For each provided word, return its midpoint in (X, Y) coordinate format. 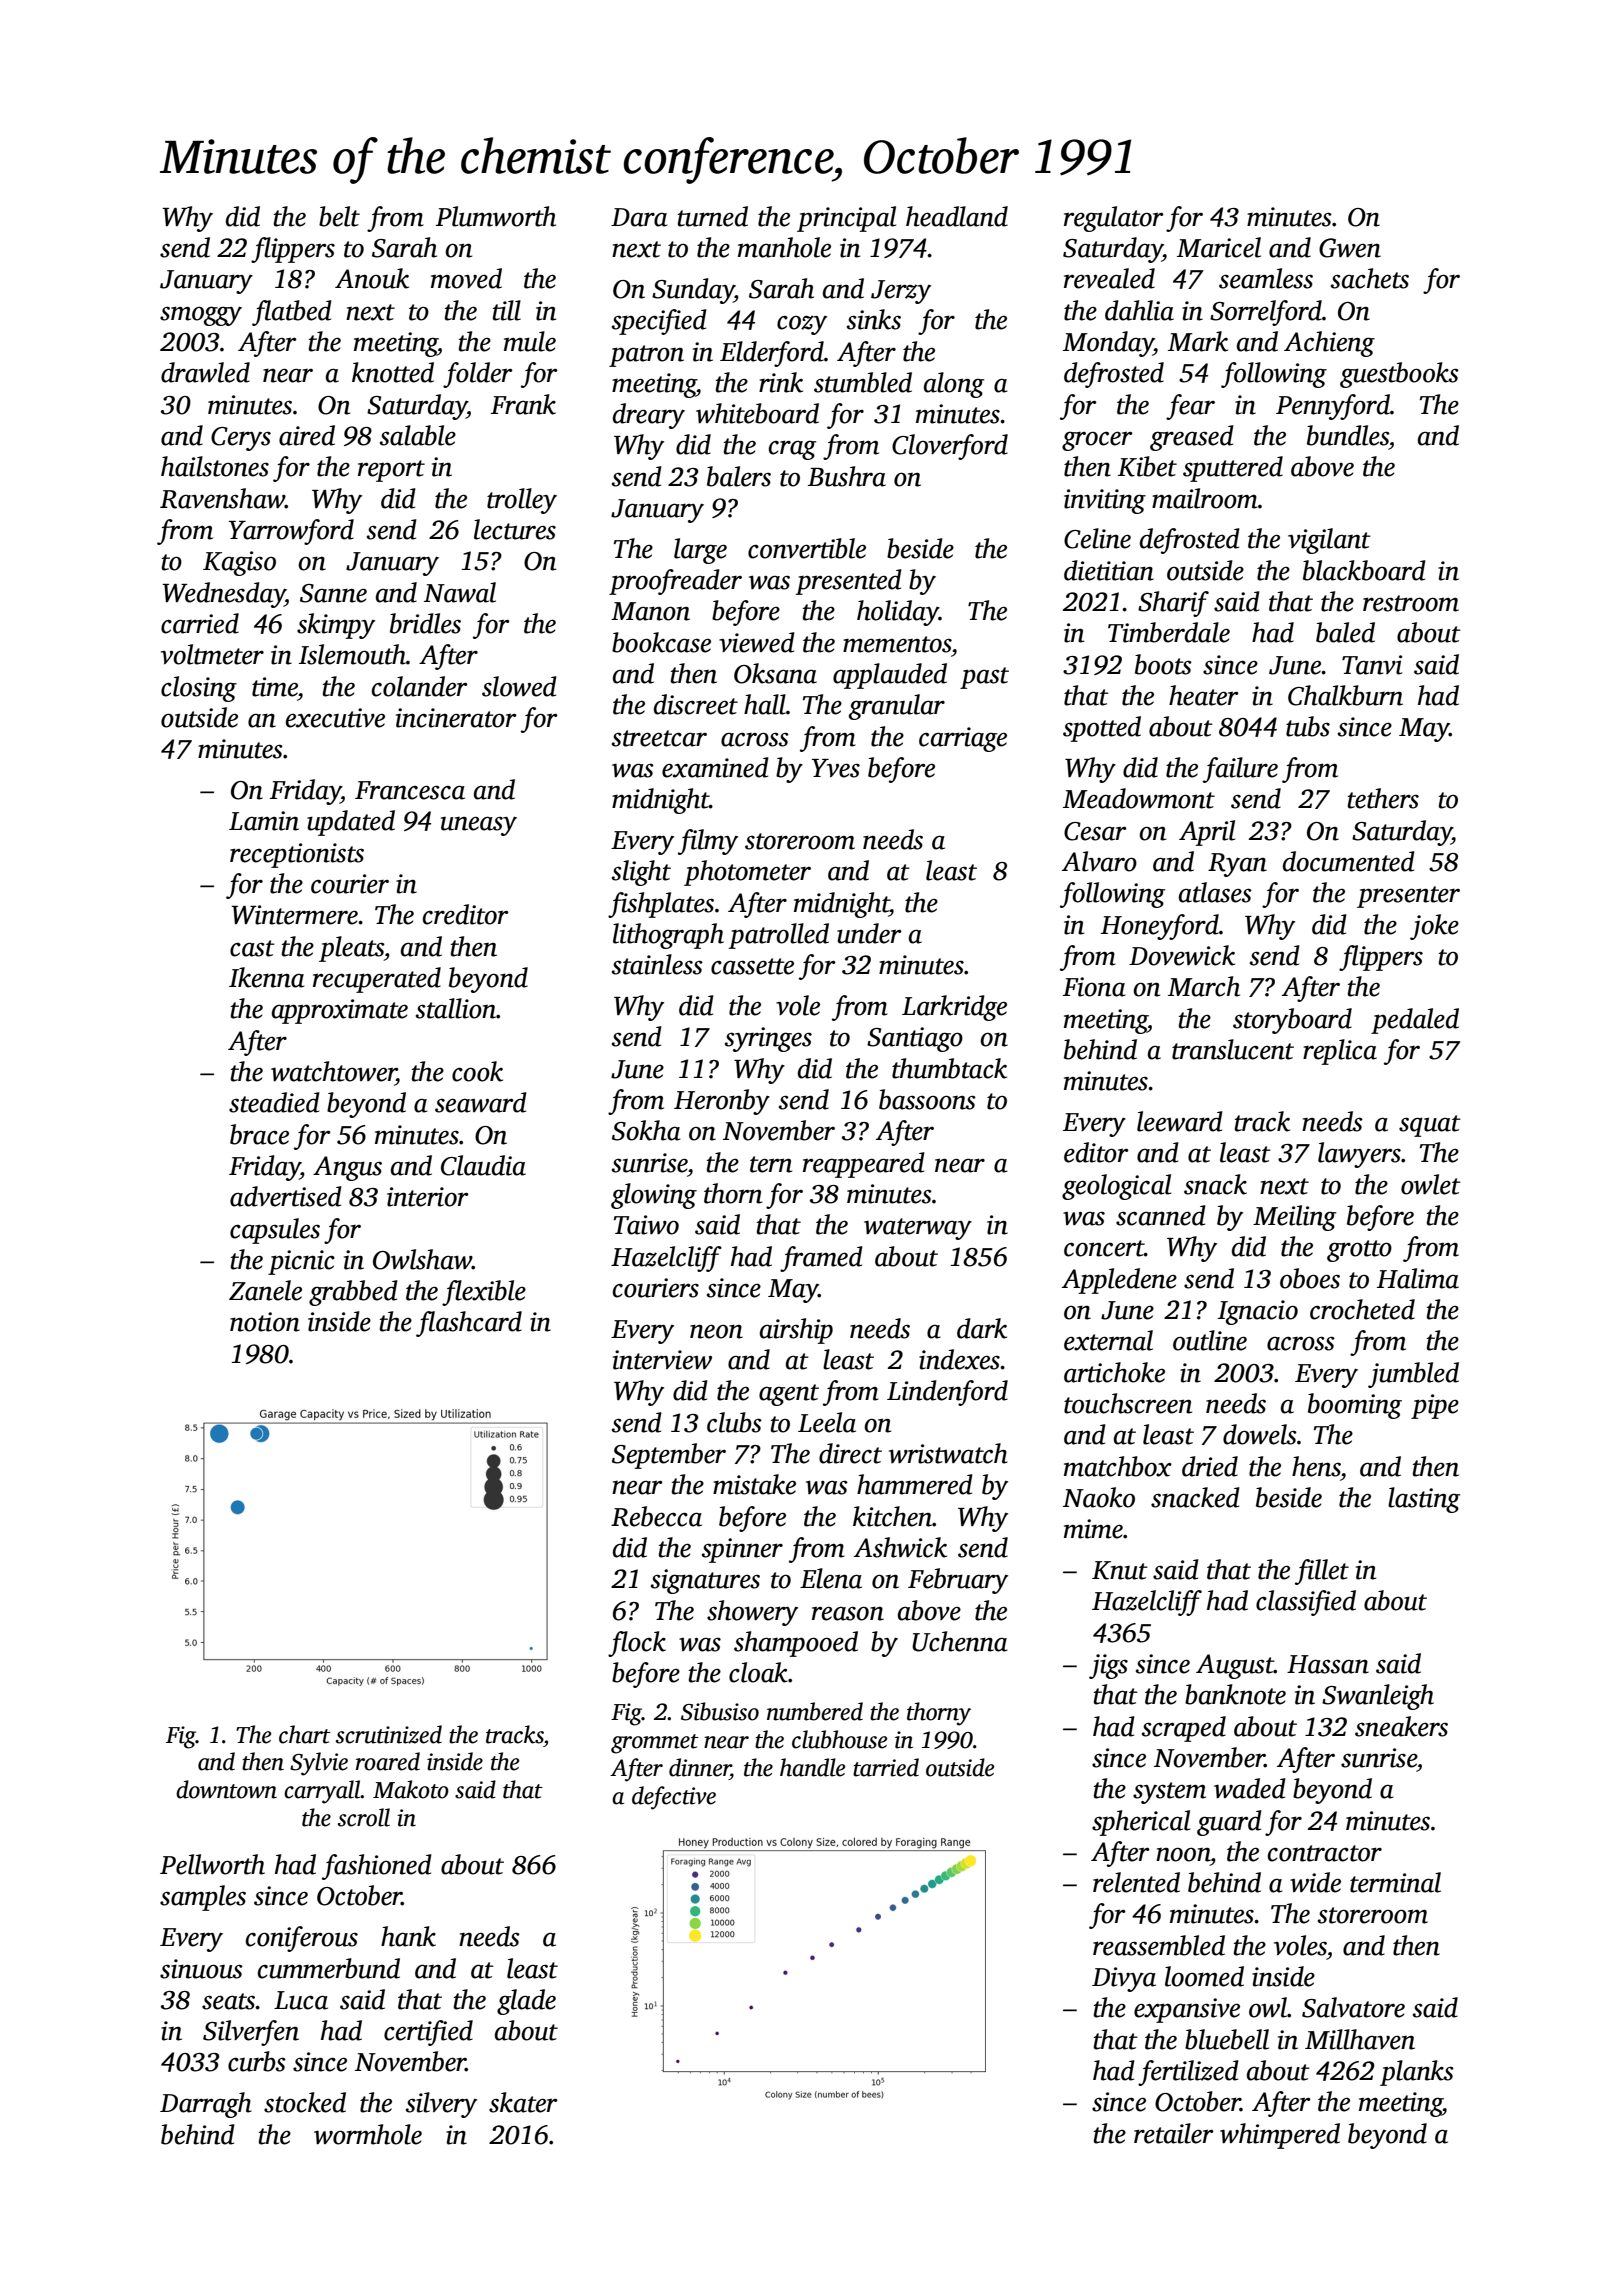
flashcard (469, 1324)
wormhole (368, 2134)
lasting (1424, 1500)
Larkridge (954, 1008)
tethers (1383, 798)
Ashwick (900, 1547)
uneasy (479, 826)
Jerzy (901, 292)
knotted (393, 372)
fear (1190, 407)
